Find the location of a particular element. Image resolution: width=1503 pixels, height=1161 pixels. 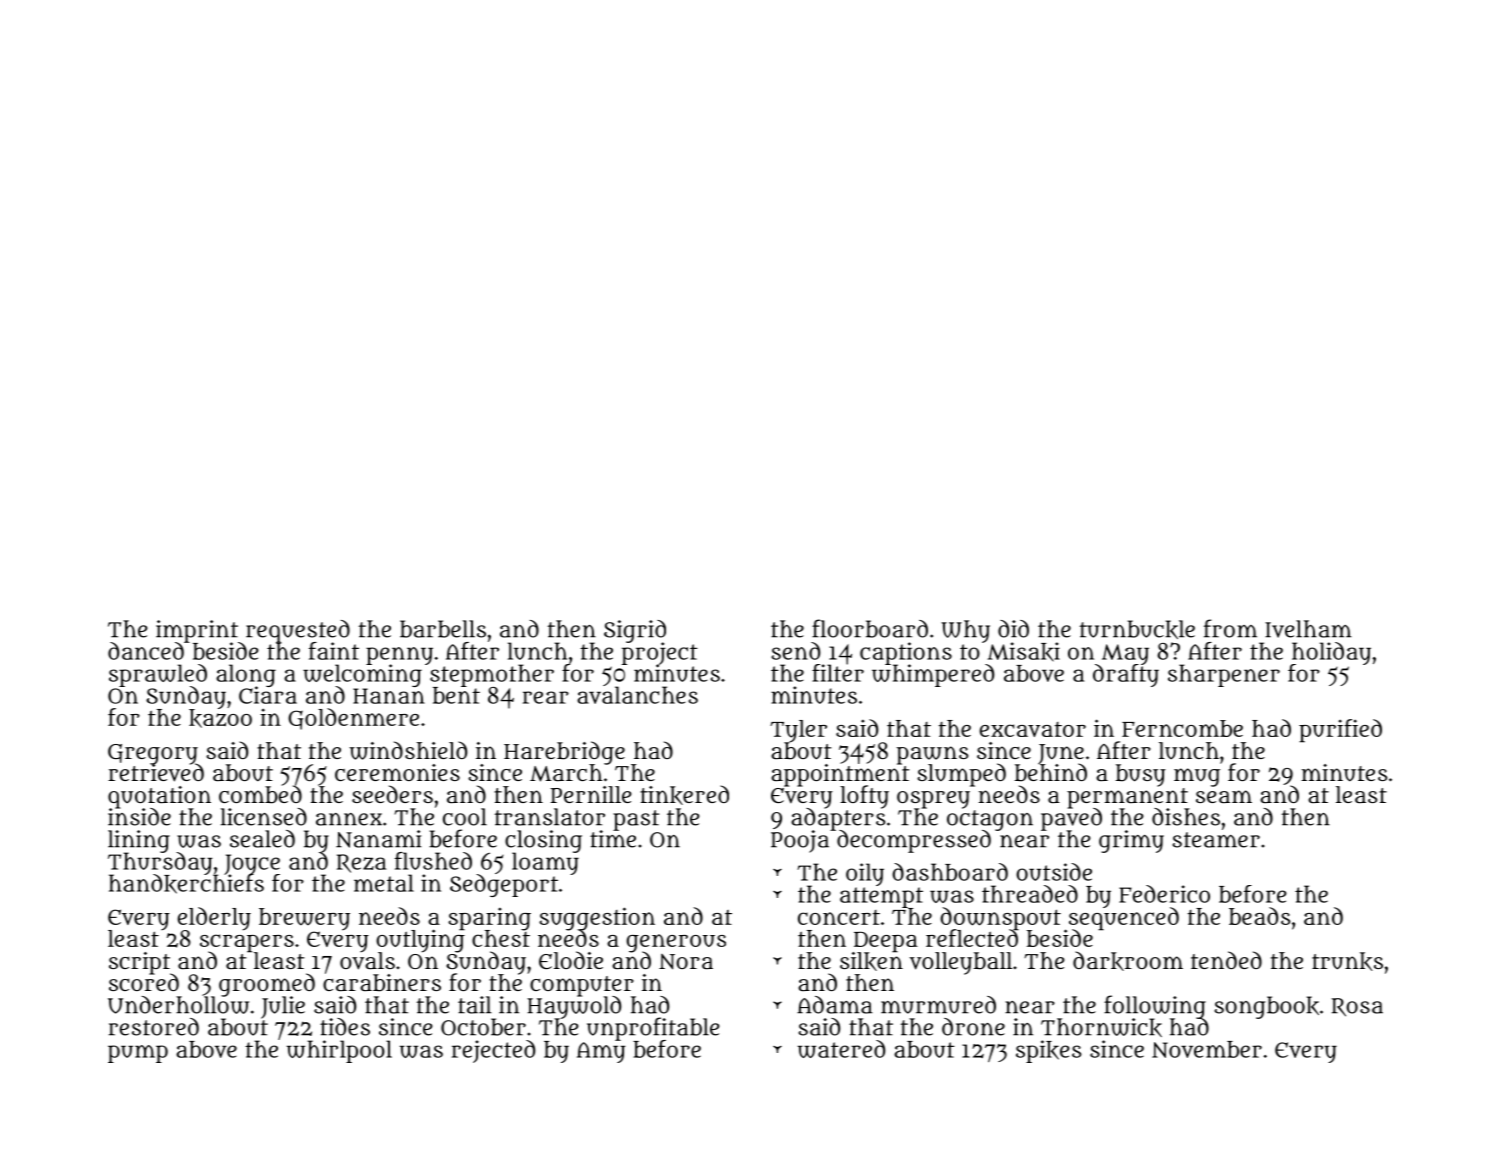

Thursday is located at coordinates (160, 863).
